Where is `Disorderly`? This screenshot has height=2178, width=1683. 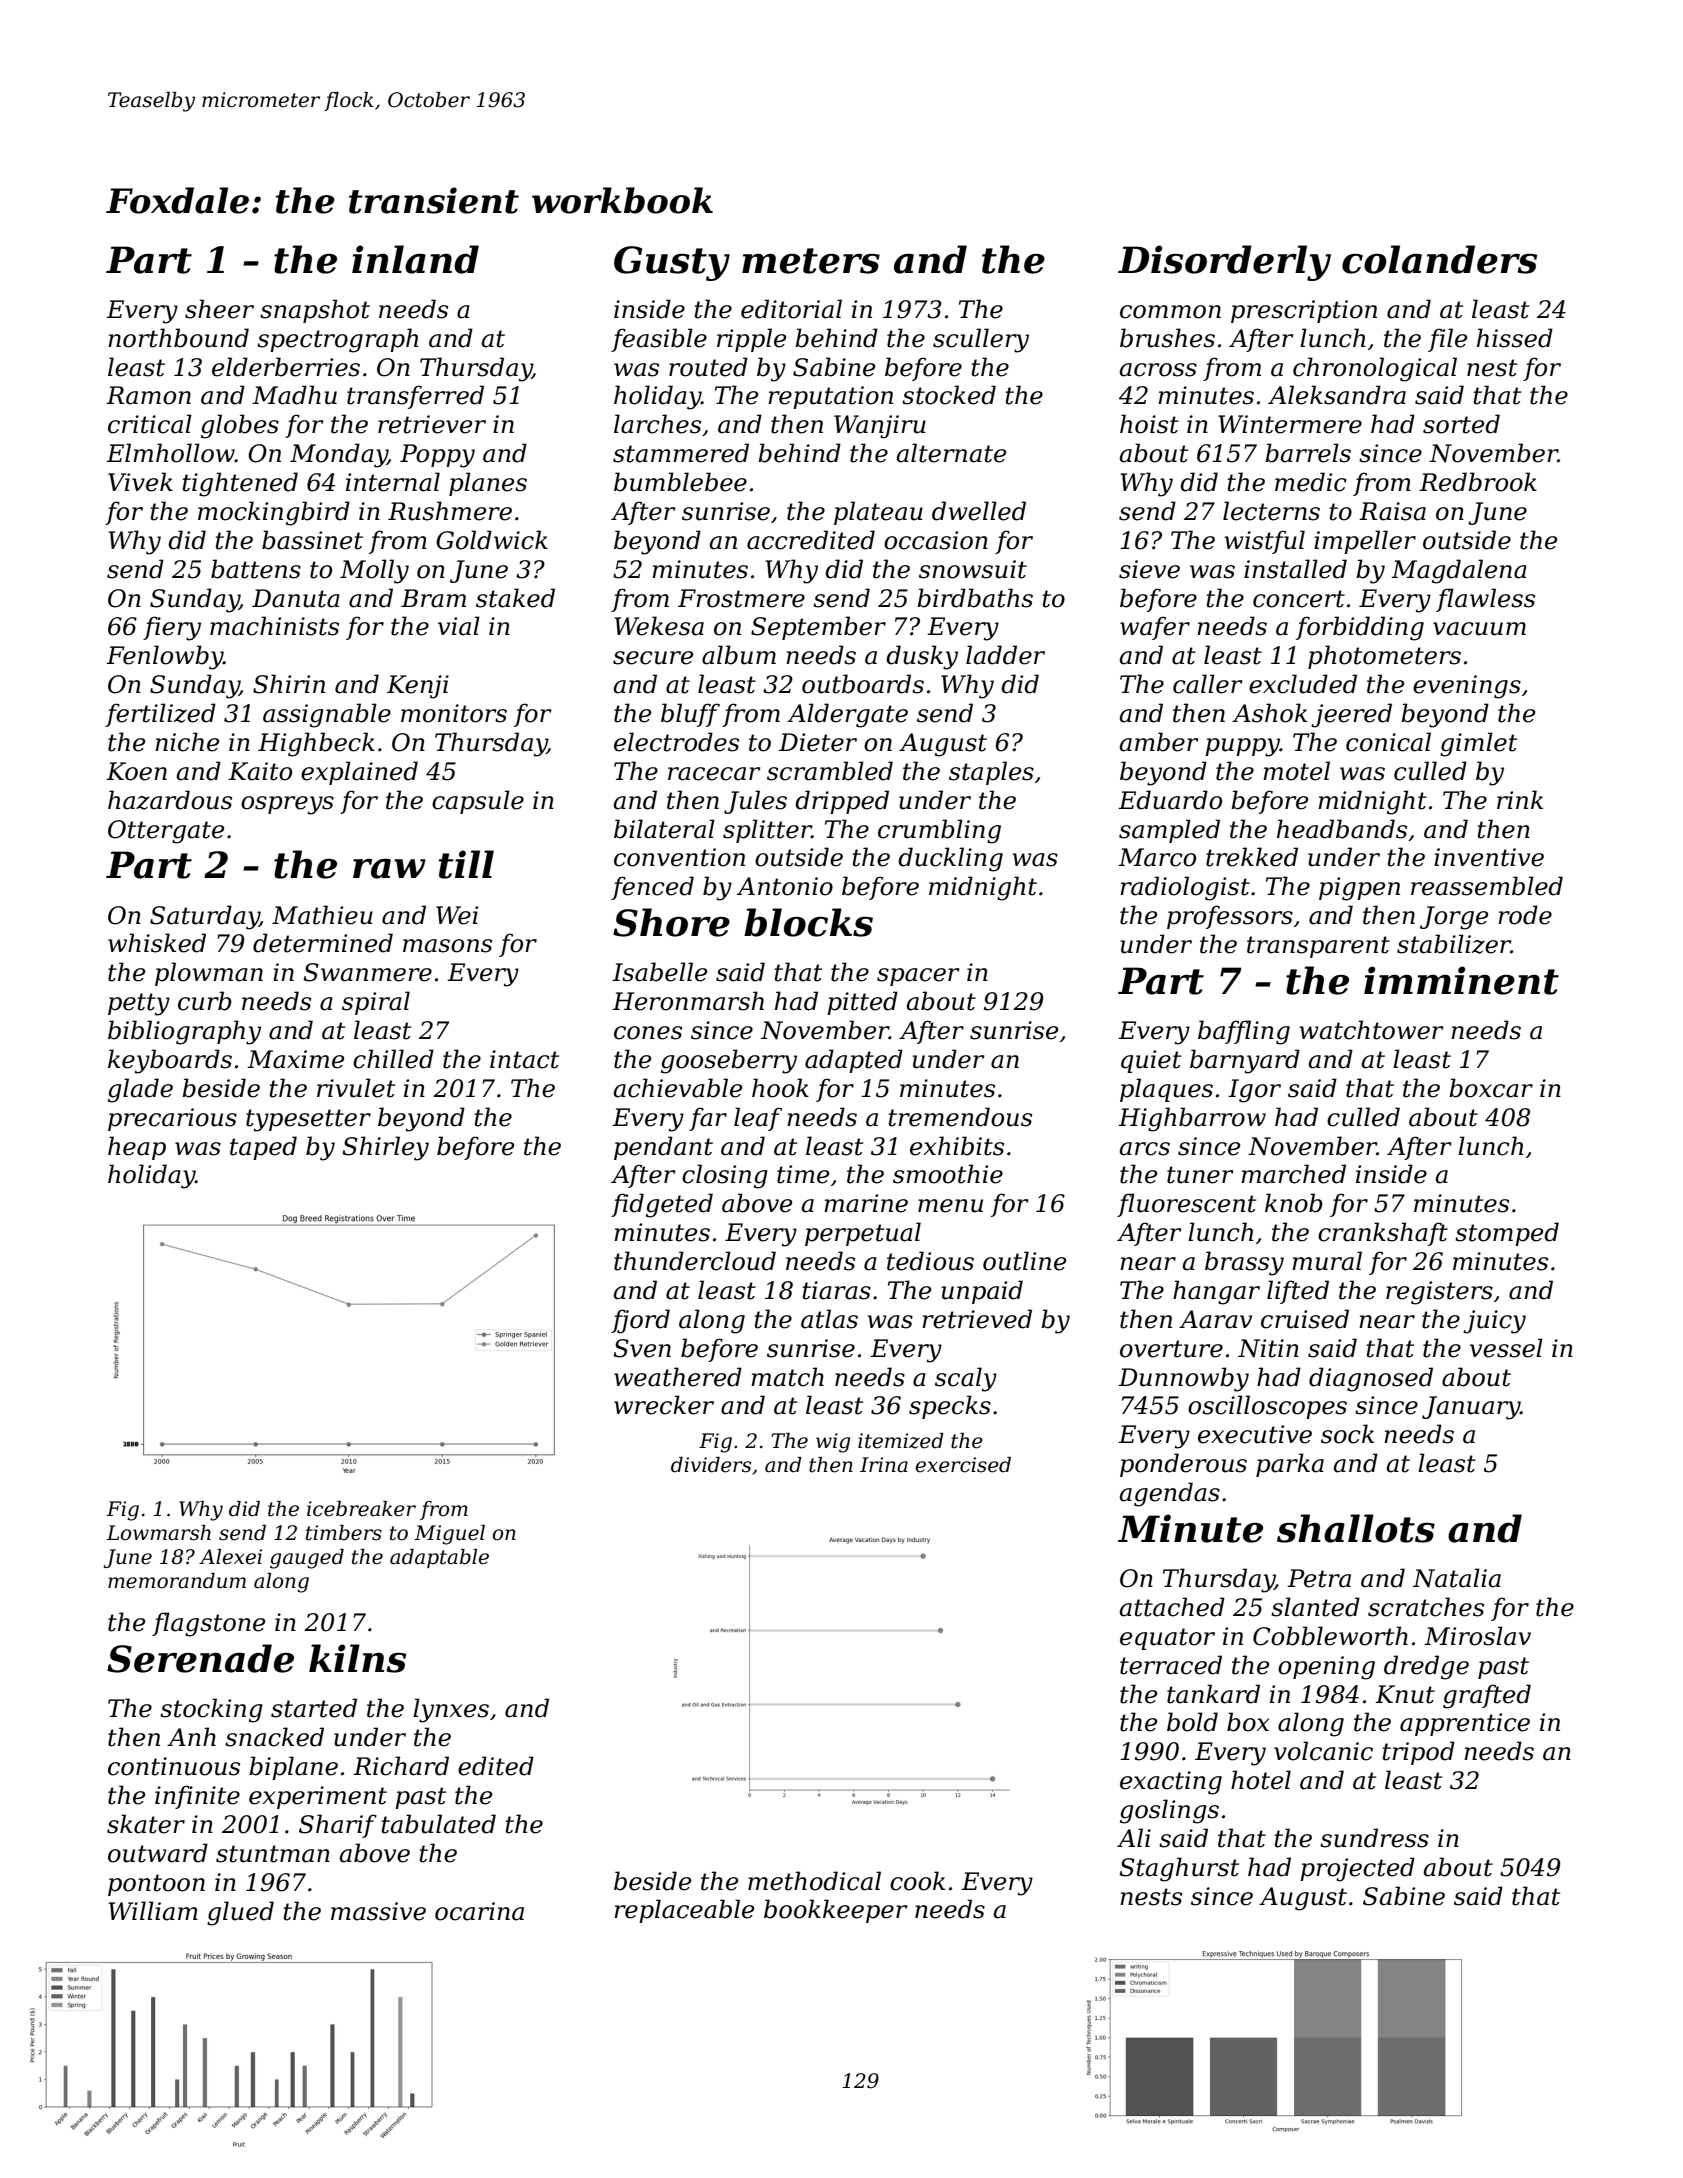
Disorderly is located at coordinates (1224, 263).
